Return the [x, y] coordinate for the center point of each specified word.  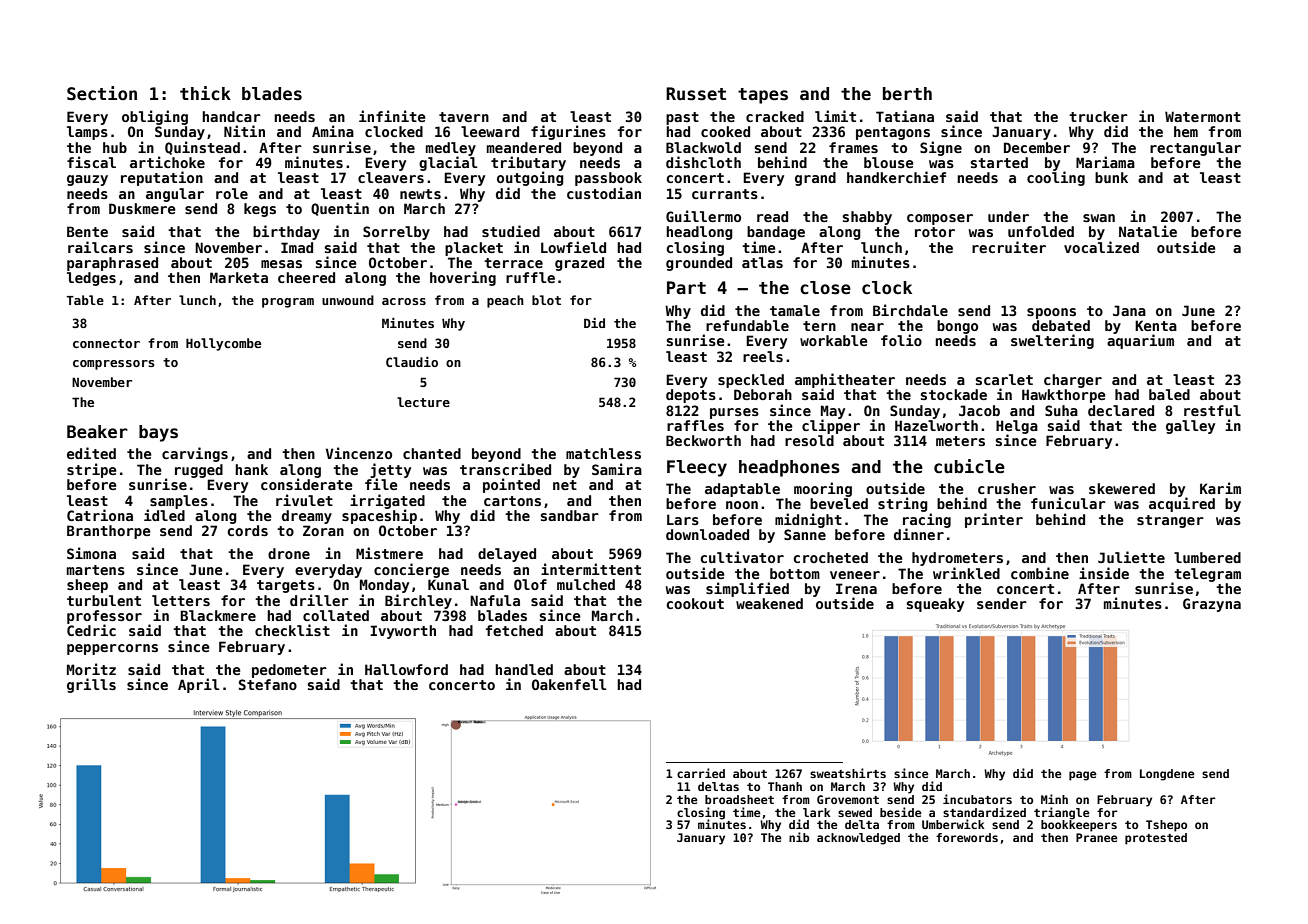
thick [205, 93]
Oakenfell [569, 684]
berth [907, 94]
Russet [696, 94]
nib [799, 837]
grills [91, 685]
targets [286, 586]
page [1083, 776]
